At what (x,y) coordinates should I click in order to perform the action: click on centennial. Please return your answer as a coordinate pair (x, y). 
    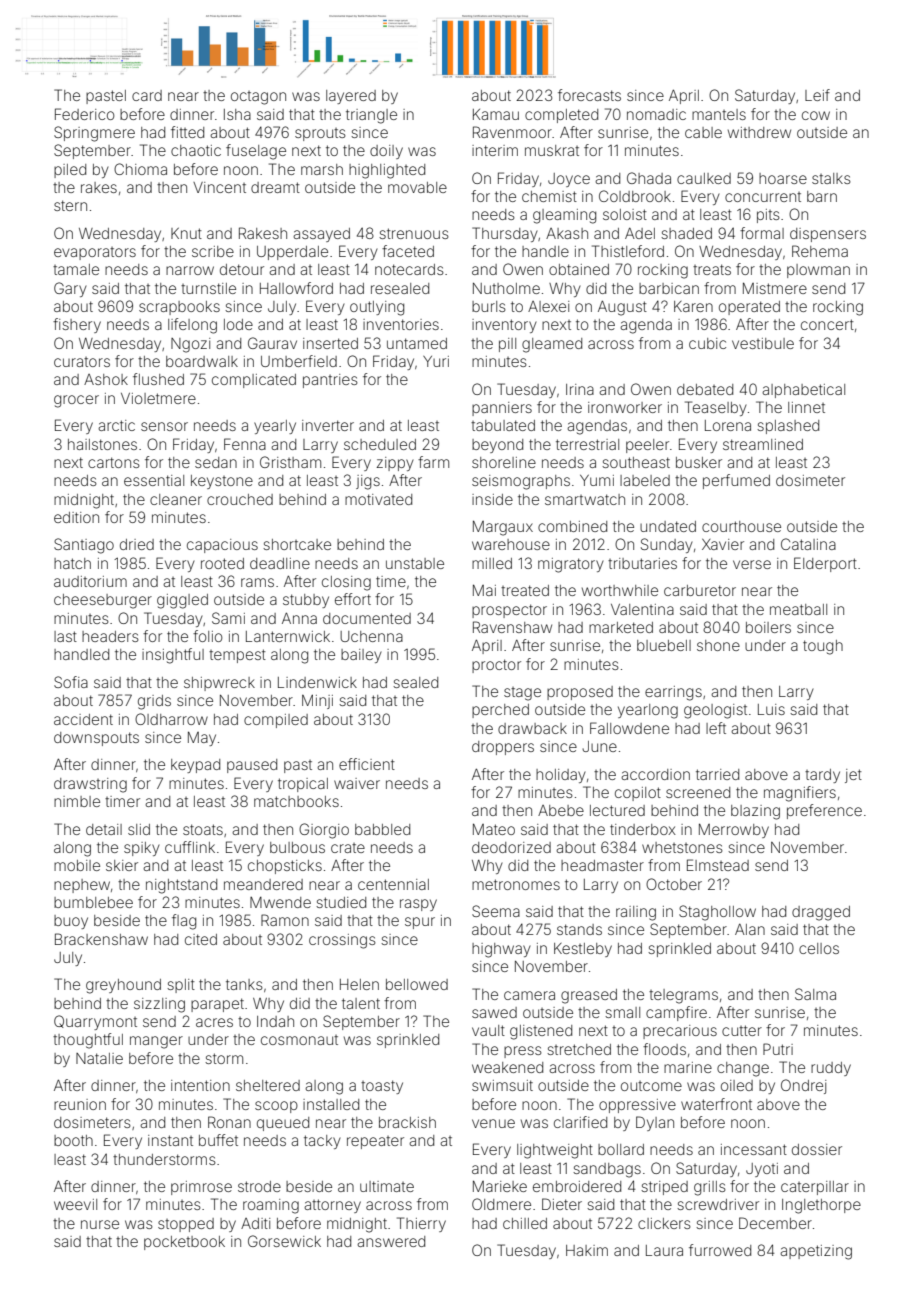
    Looking at the image, I should click on (393, 884).
